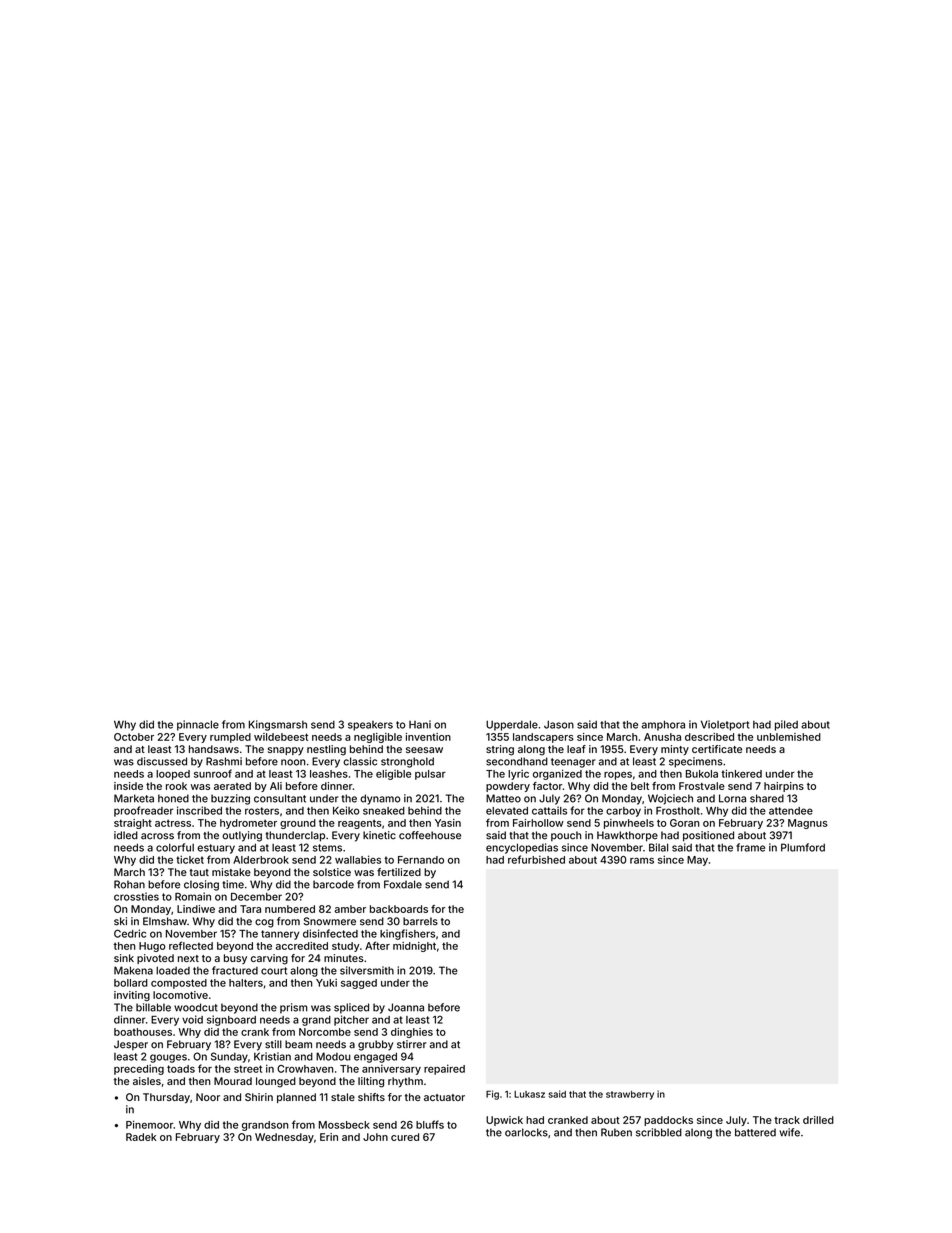  I want to click on midnight, so click(414, 947).
